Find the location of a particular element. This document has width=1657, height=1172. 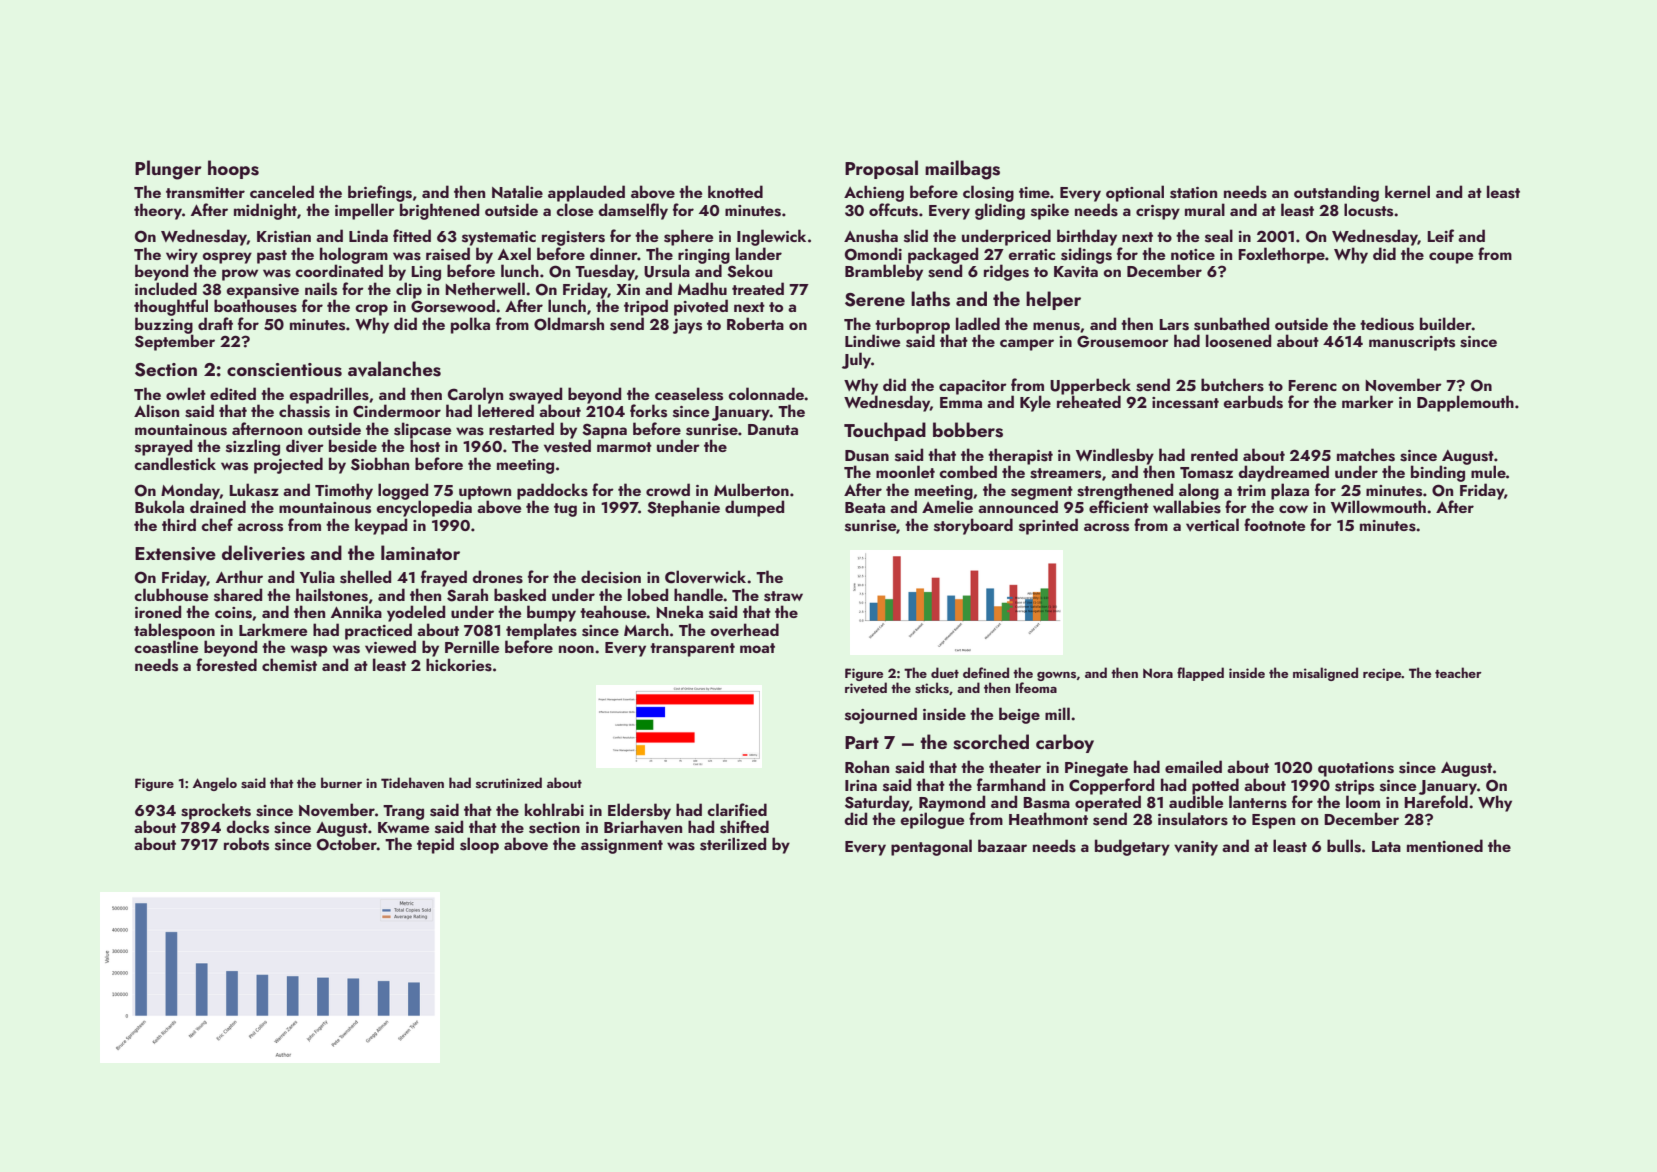

Lata is located at coordinates (1386, 846).
